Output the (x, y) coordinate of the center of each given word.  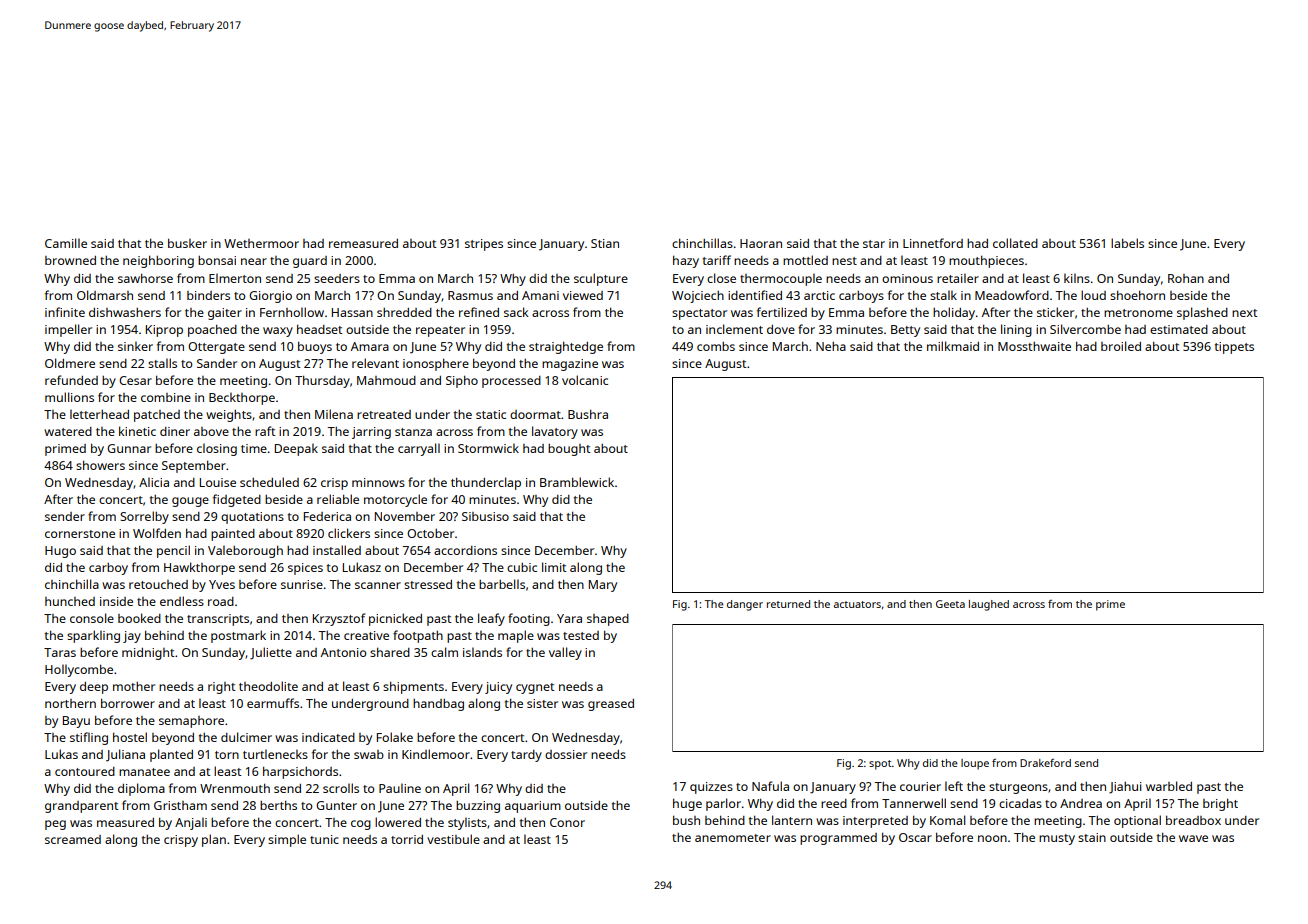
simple (287, 840)
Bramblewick (577, 482)
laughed (989, 605)
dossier (566, 754)
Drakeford (1045, 763)
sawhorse (145, 278)
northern (70, 703)
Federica (327, 516)
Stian (605, 243)
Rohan (1186, 278)
